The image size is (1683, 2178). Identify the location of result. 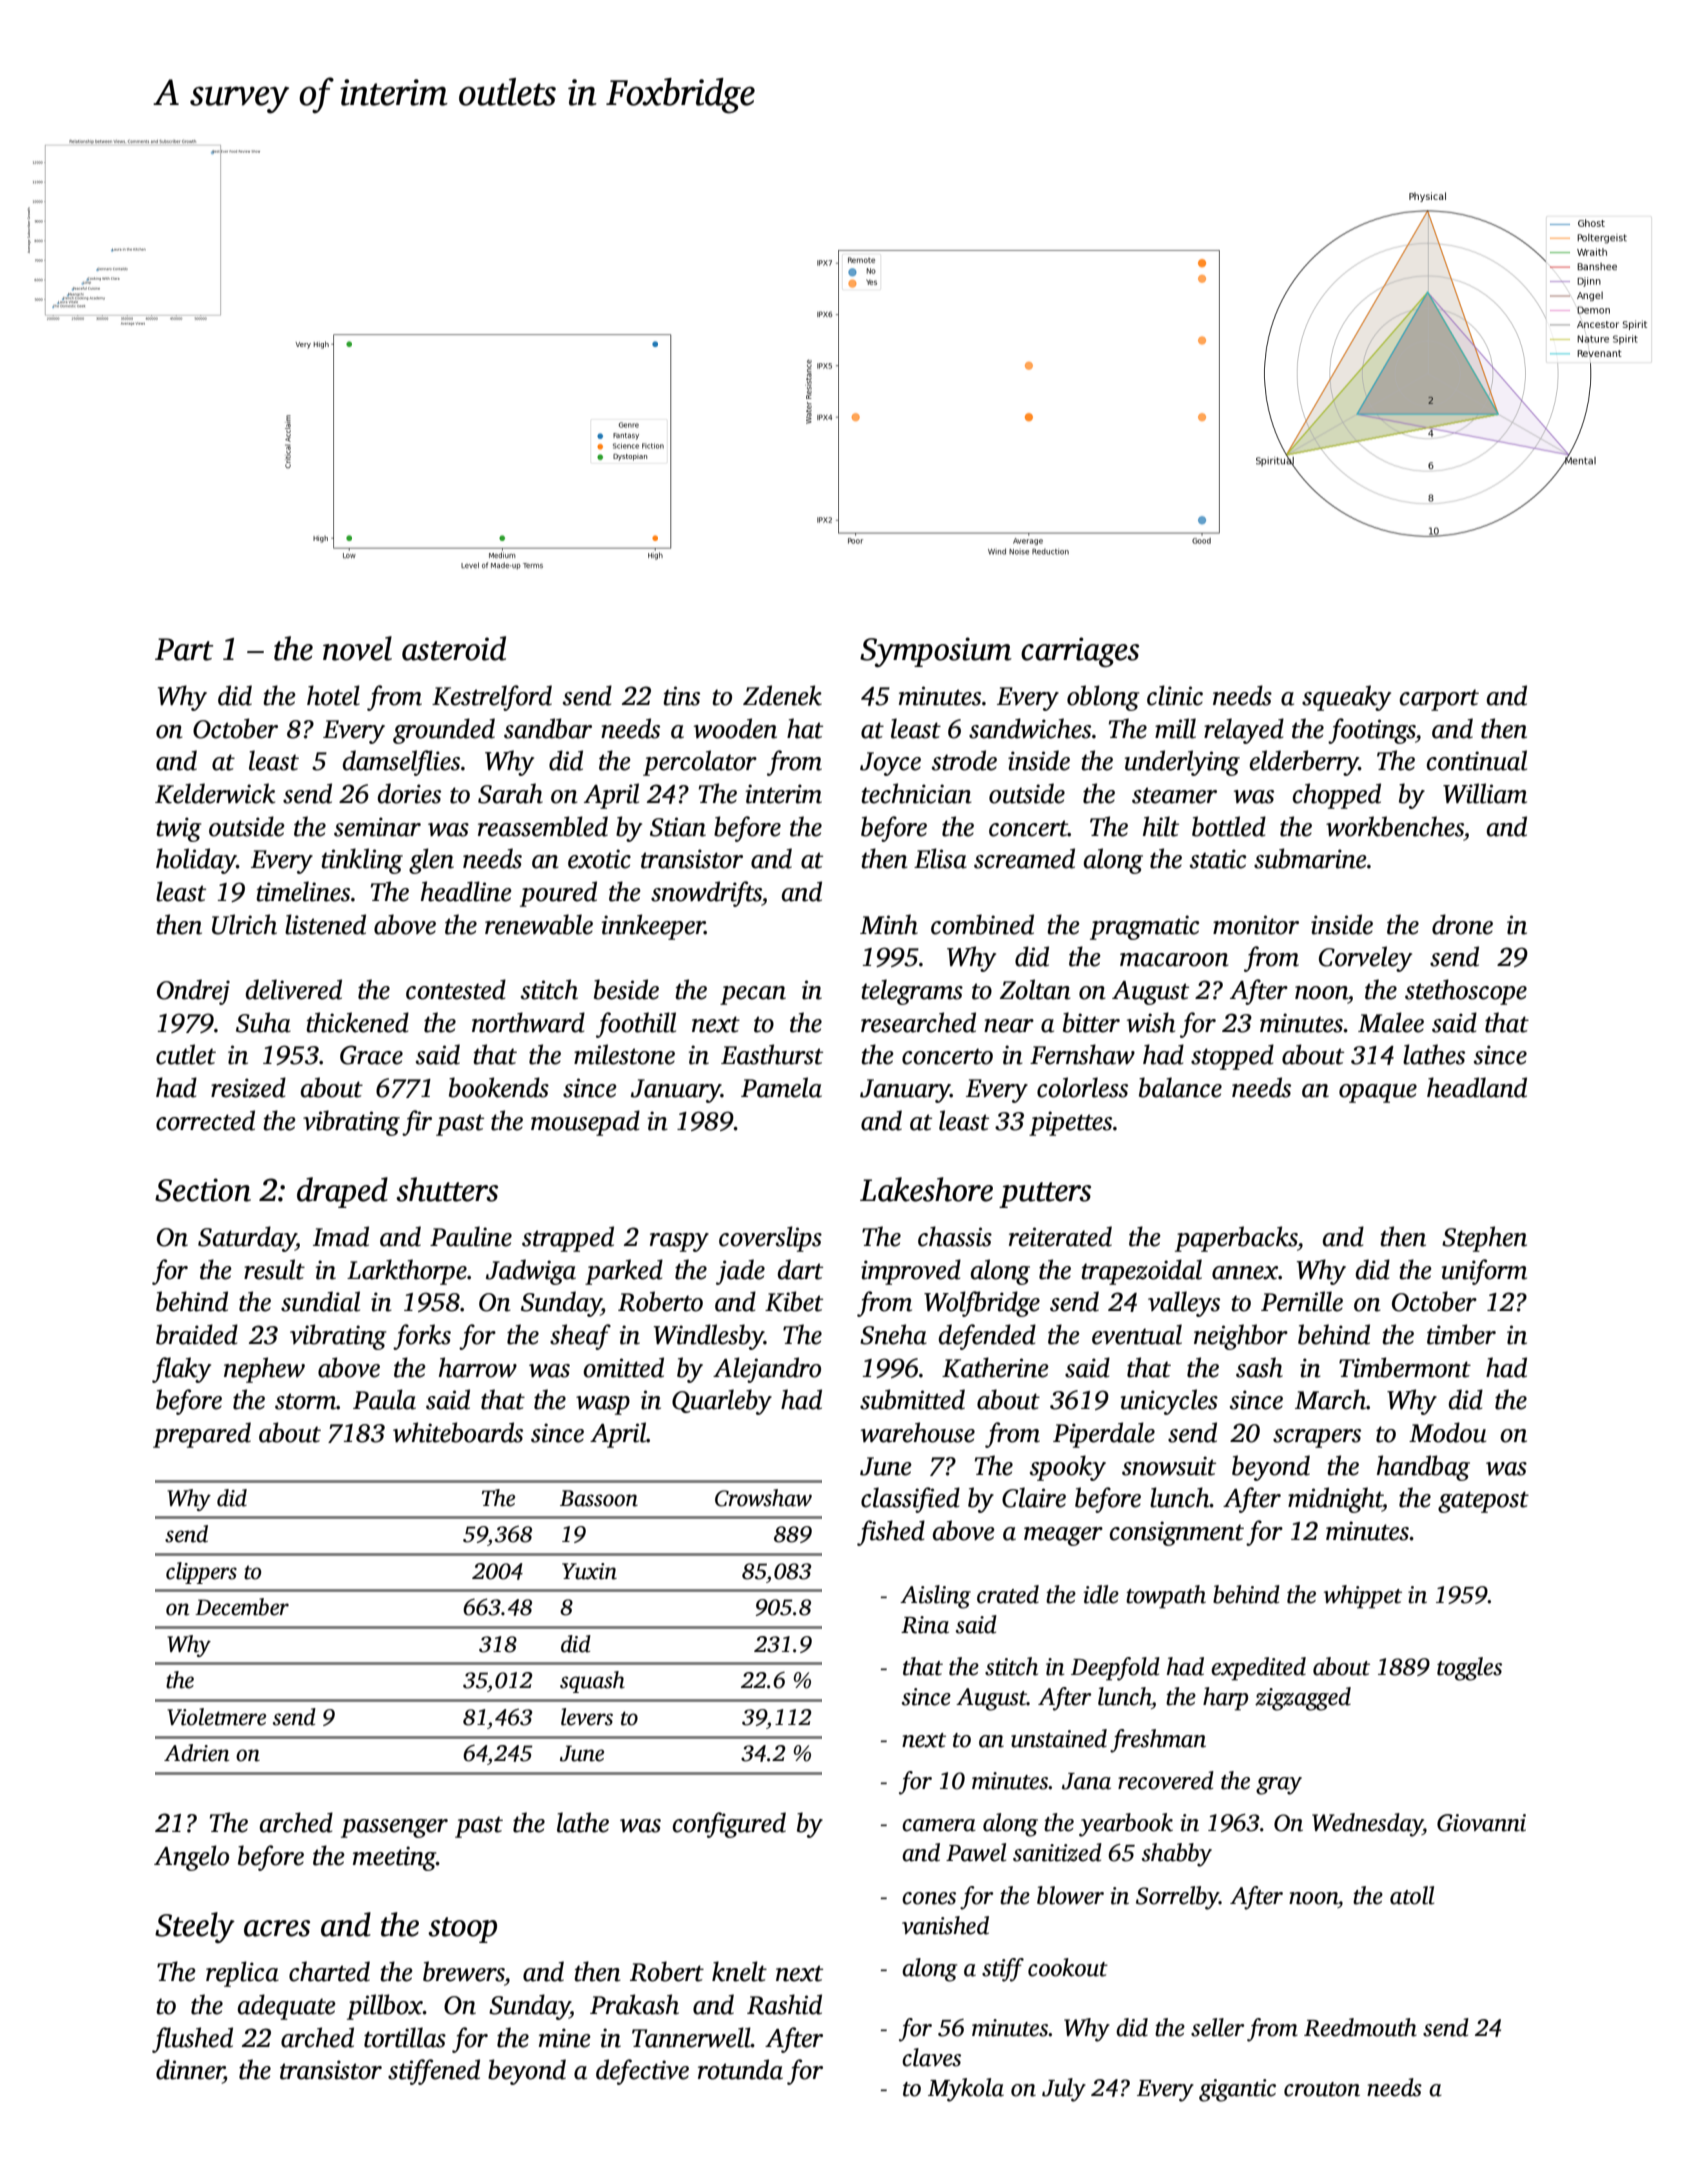
(274, 1269).
